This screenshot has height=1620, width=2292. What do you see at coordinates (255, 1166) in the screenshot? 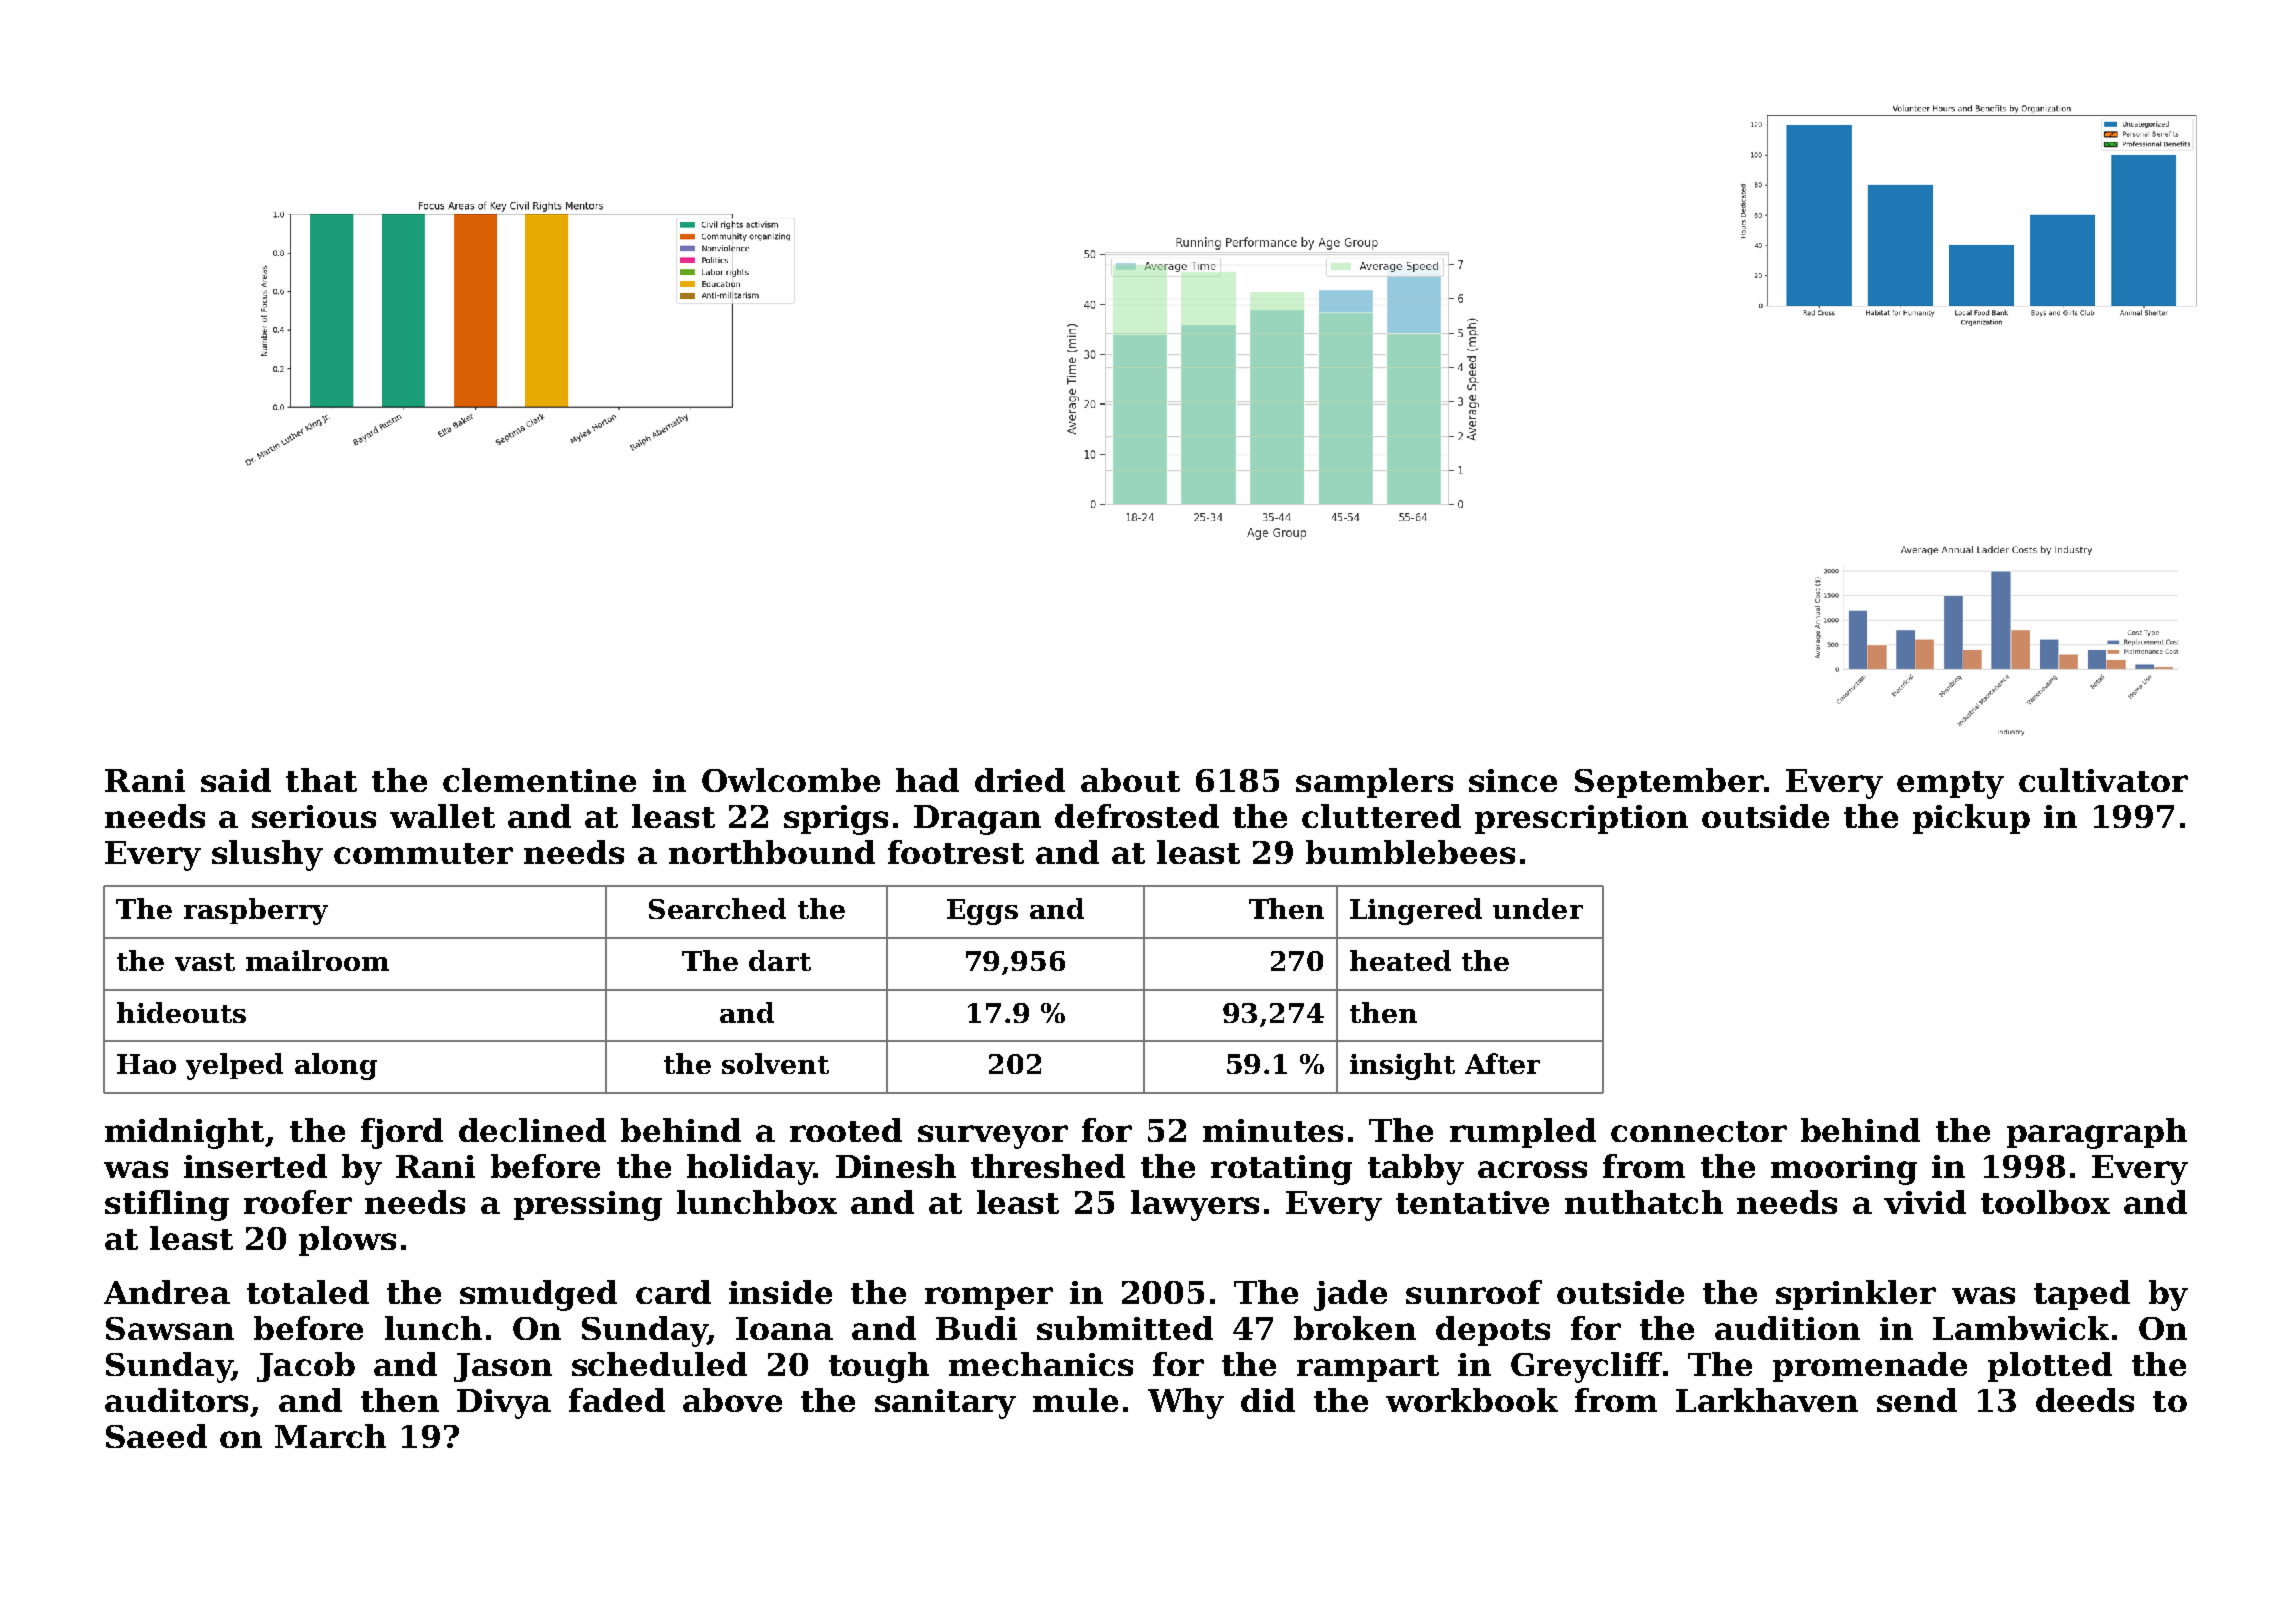
I see `inserted` at bounding box center [255, 1166].
